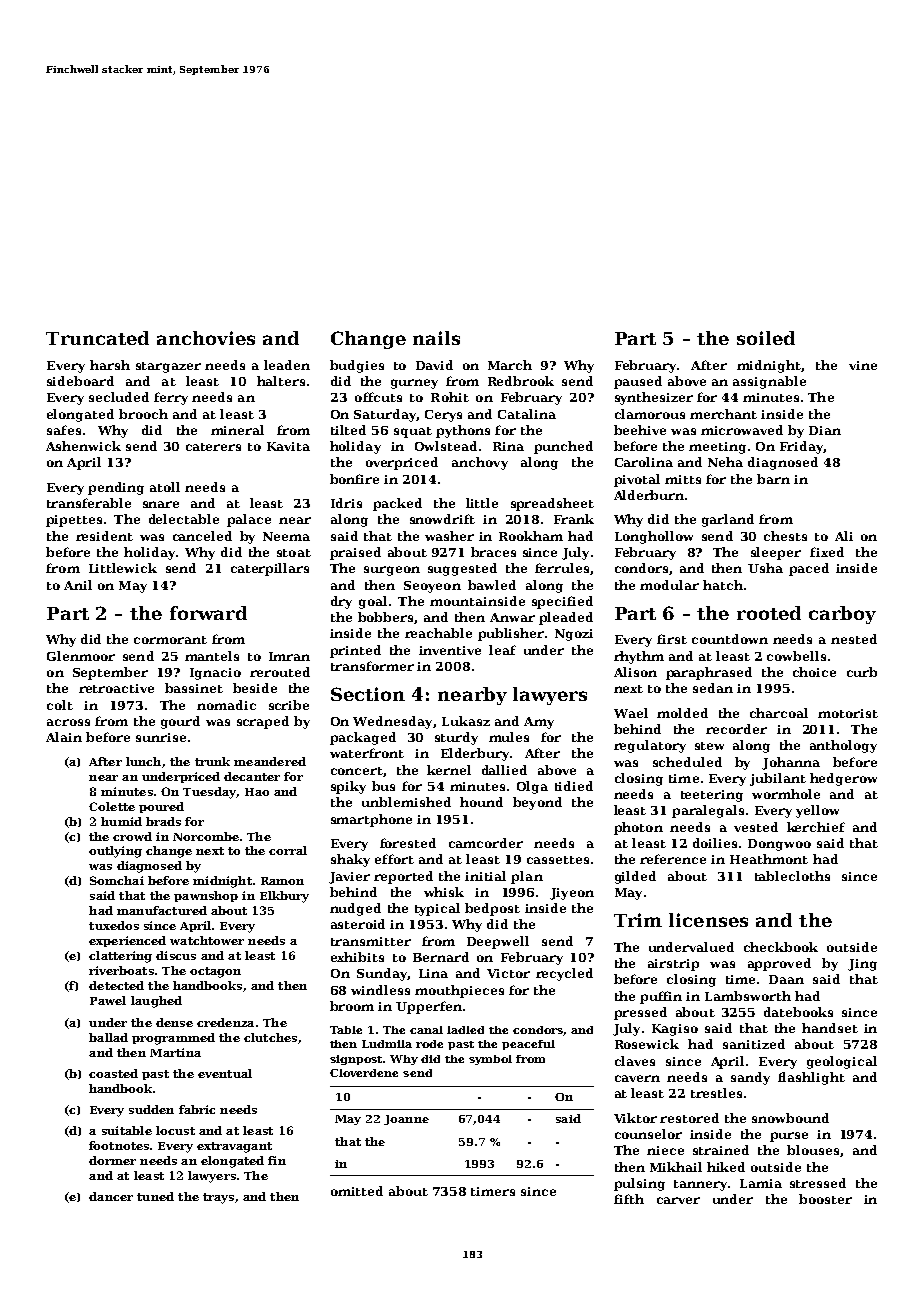 The height and width of the image is (1308, 924). What do you see at coordinates (357, 1191) in the image?
I see `omitted` at bounding box center [357, 1191].
